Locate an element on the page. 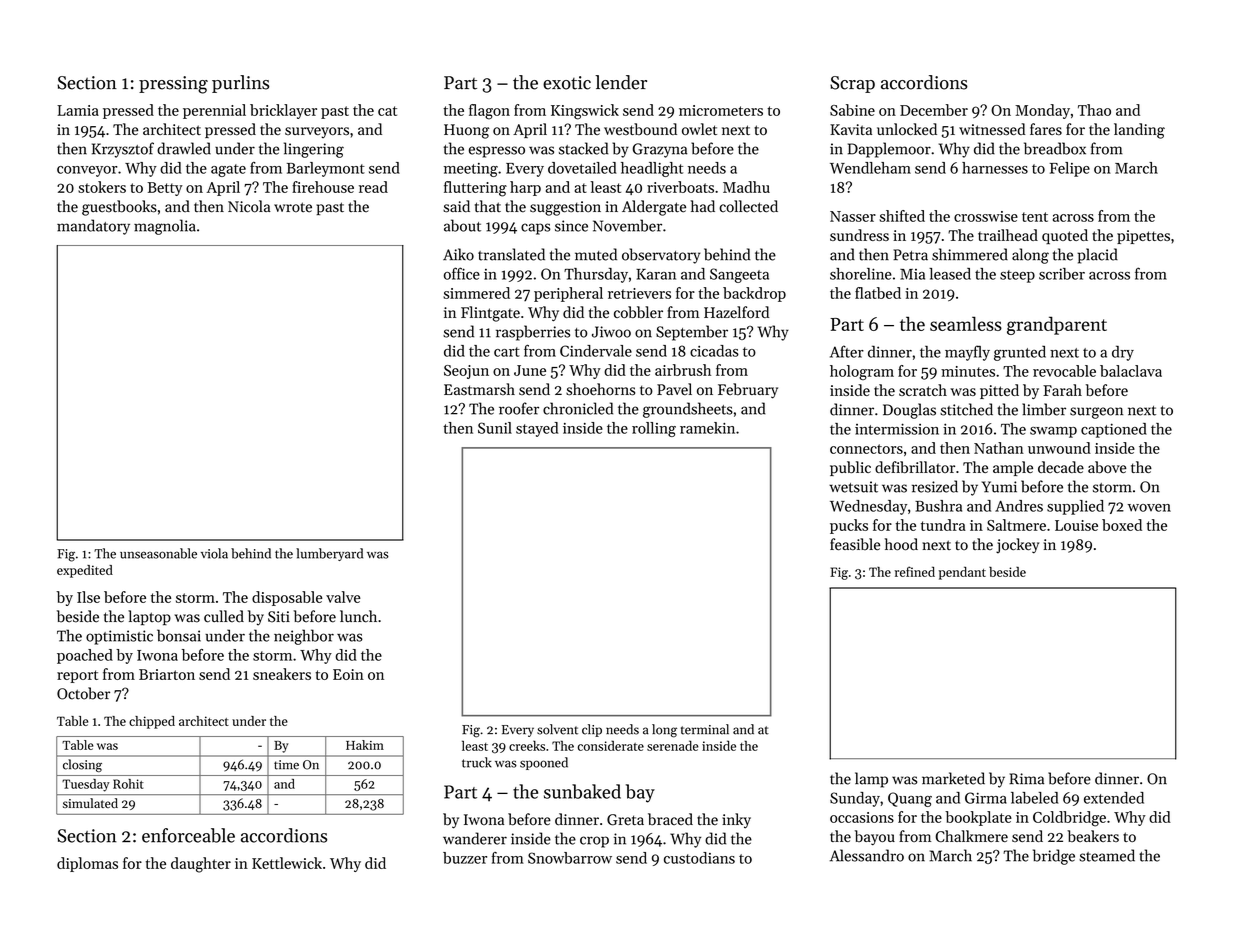 This page has height=952, width=1233. seamless is located at coordinates (966, 324).
